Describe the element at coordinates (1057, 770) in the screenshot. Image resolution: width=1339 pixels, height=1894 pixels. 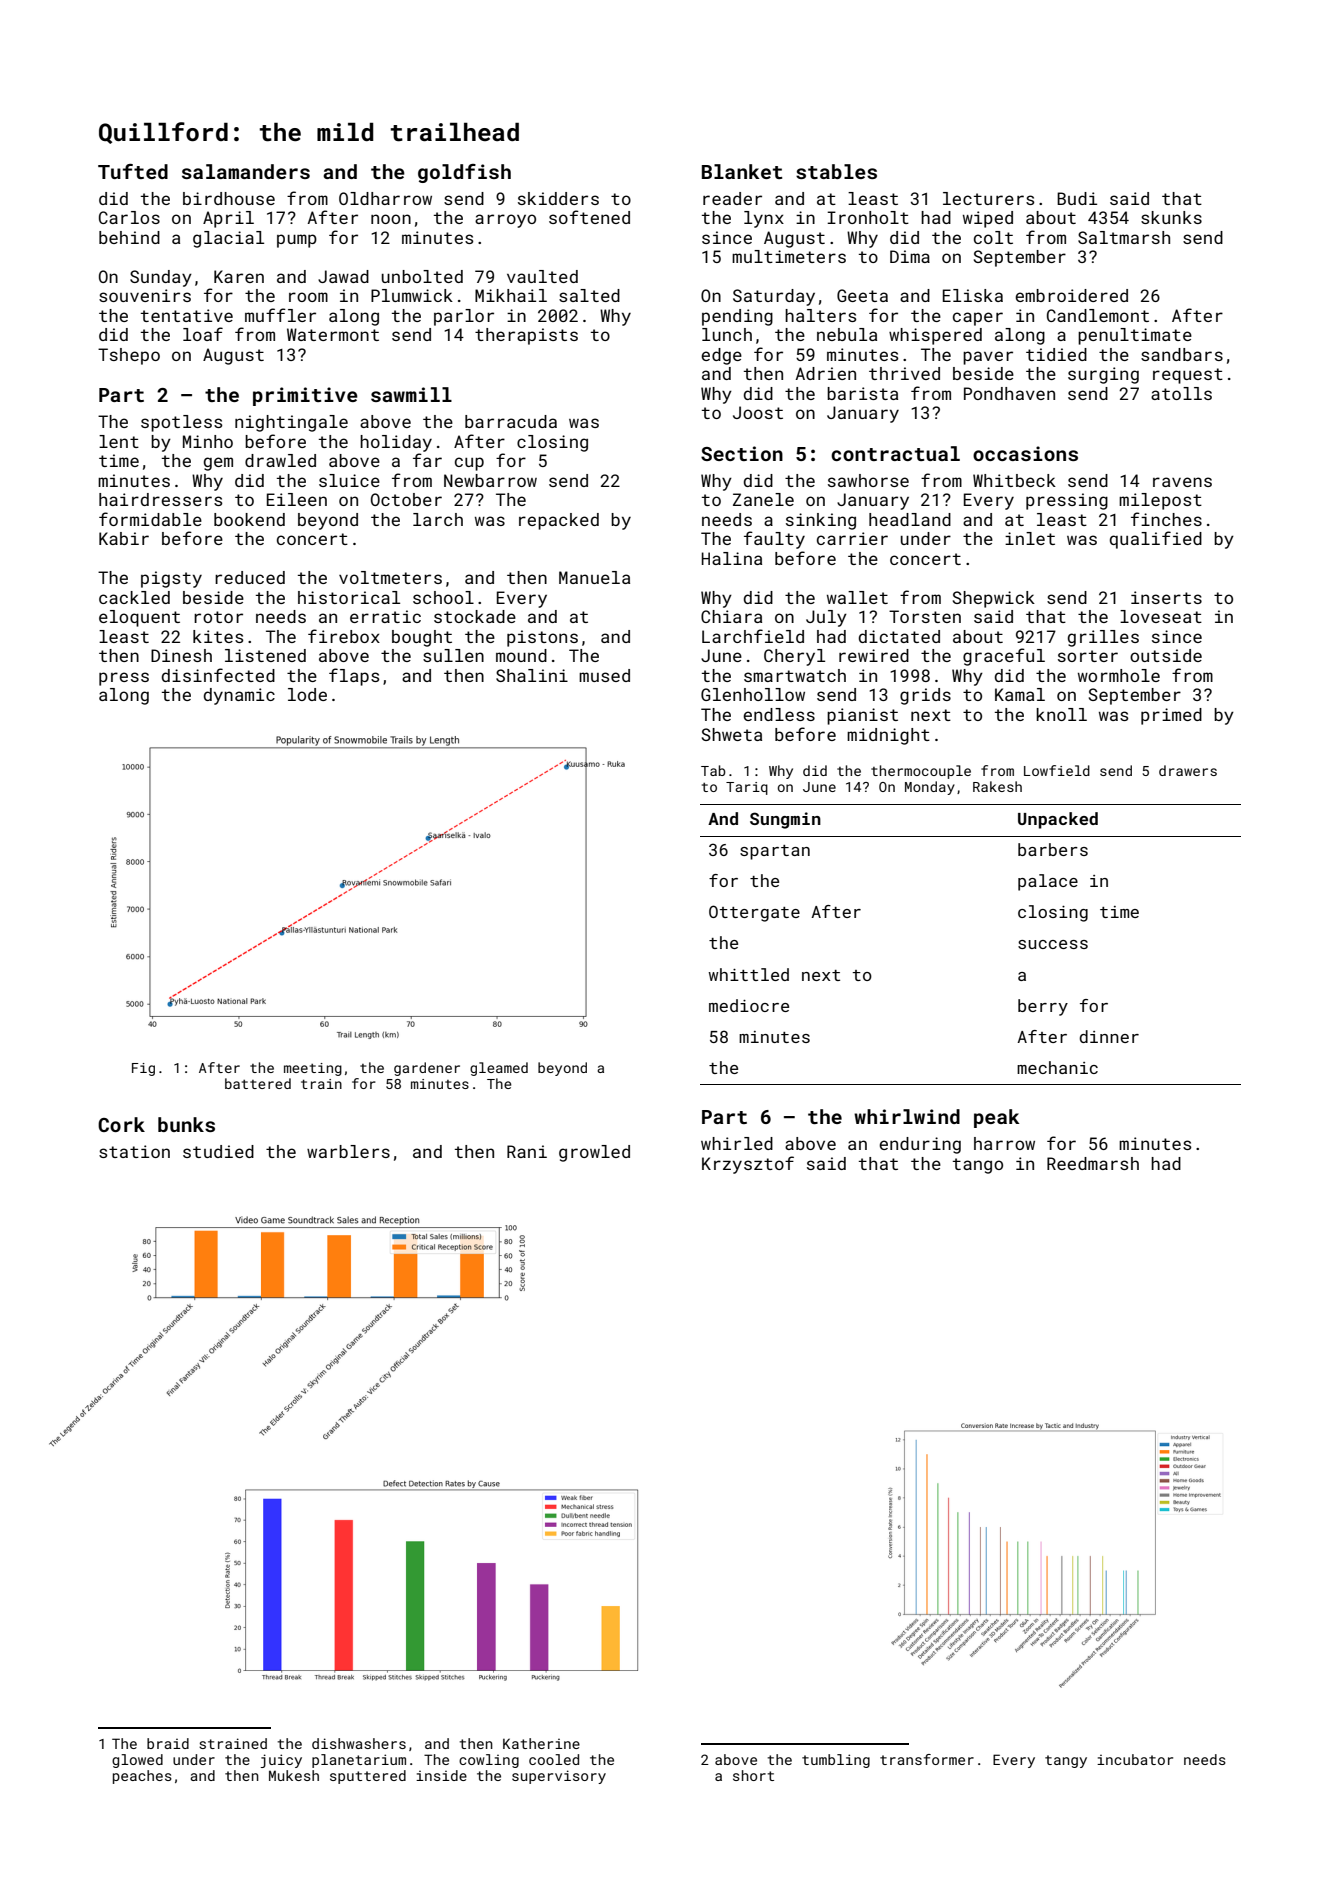
I see `Lowfield` at that location.
